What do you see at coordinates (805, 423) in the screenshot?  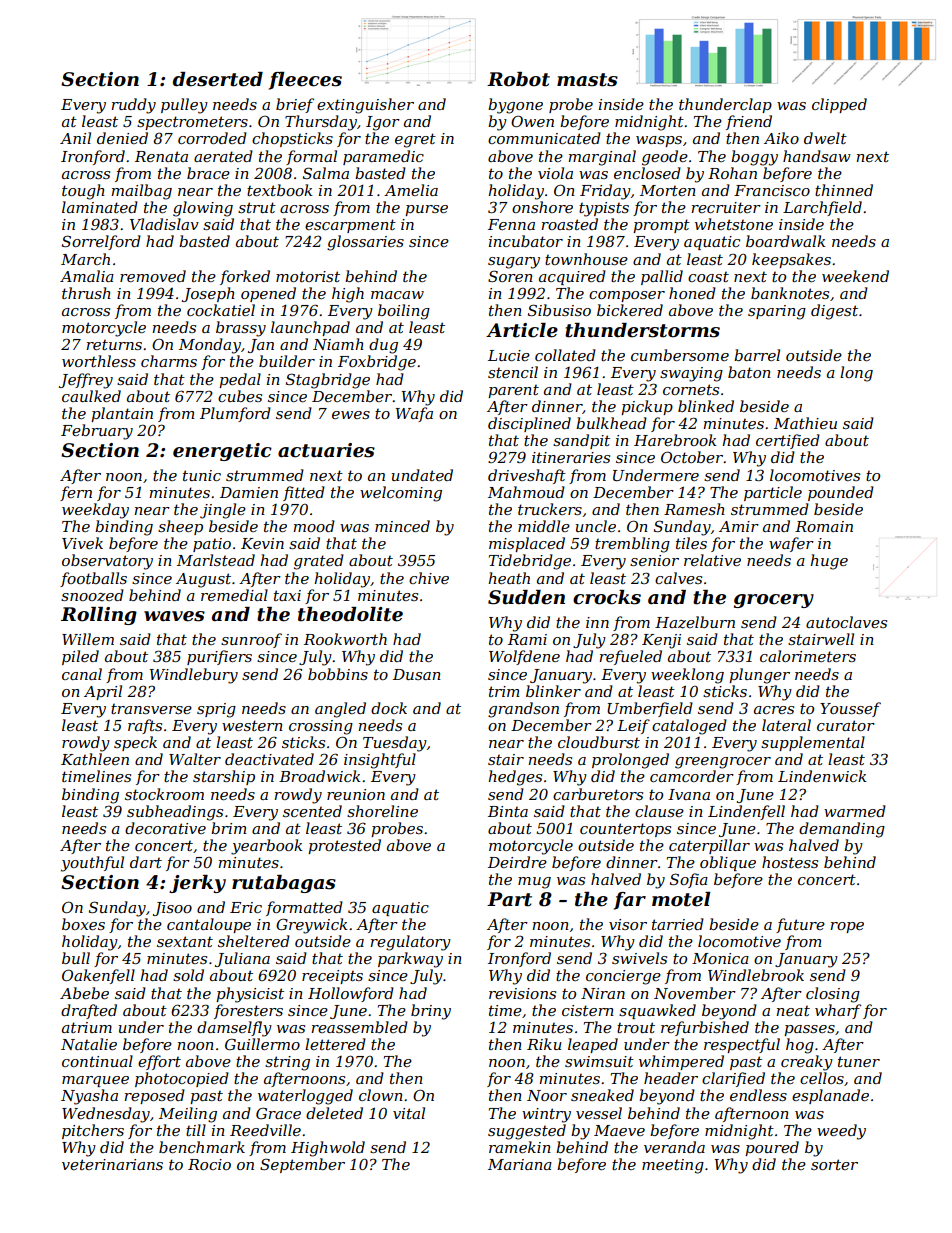 I see `Mathieu` at bounding box center [805, 423].
